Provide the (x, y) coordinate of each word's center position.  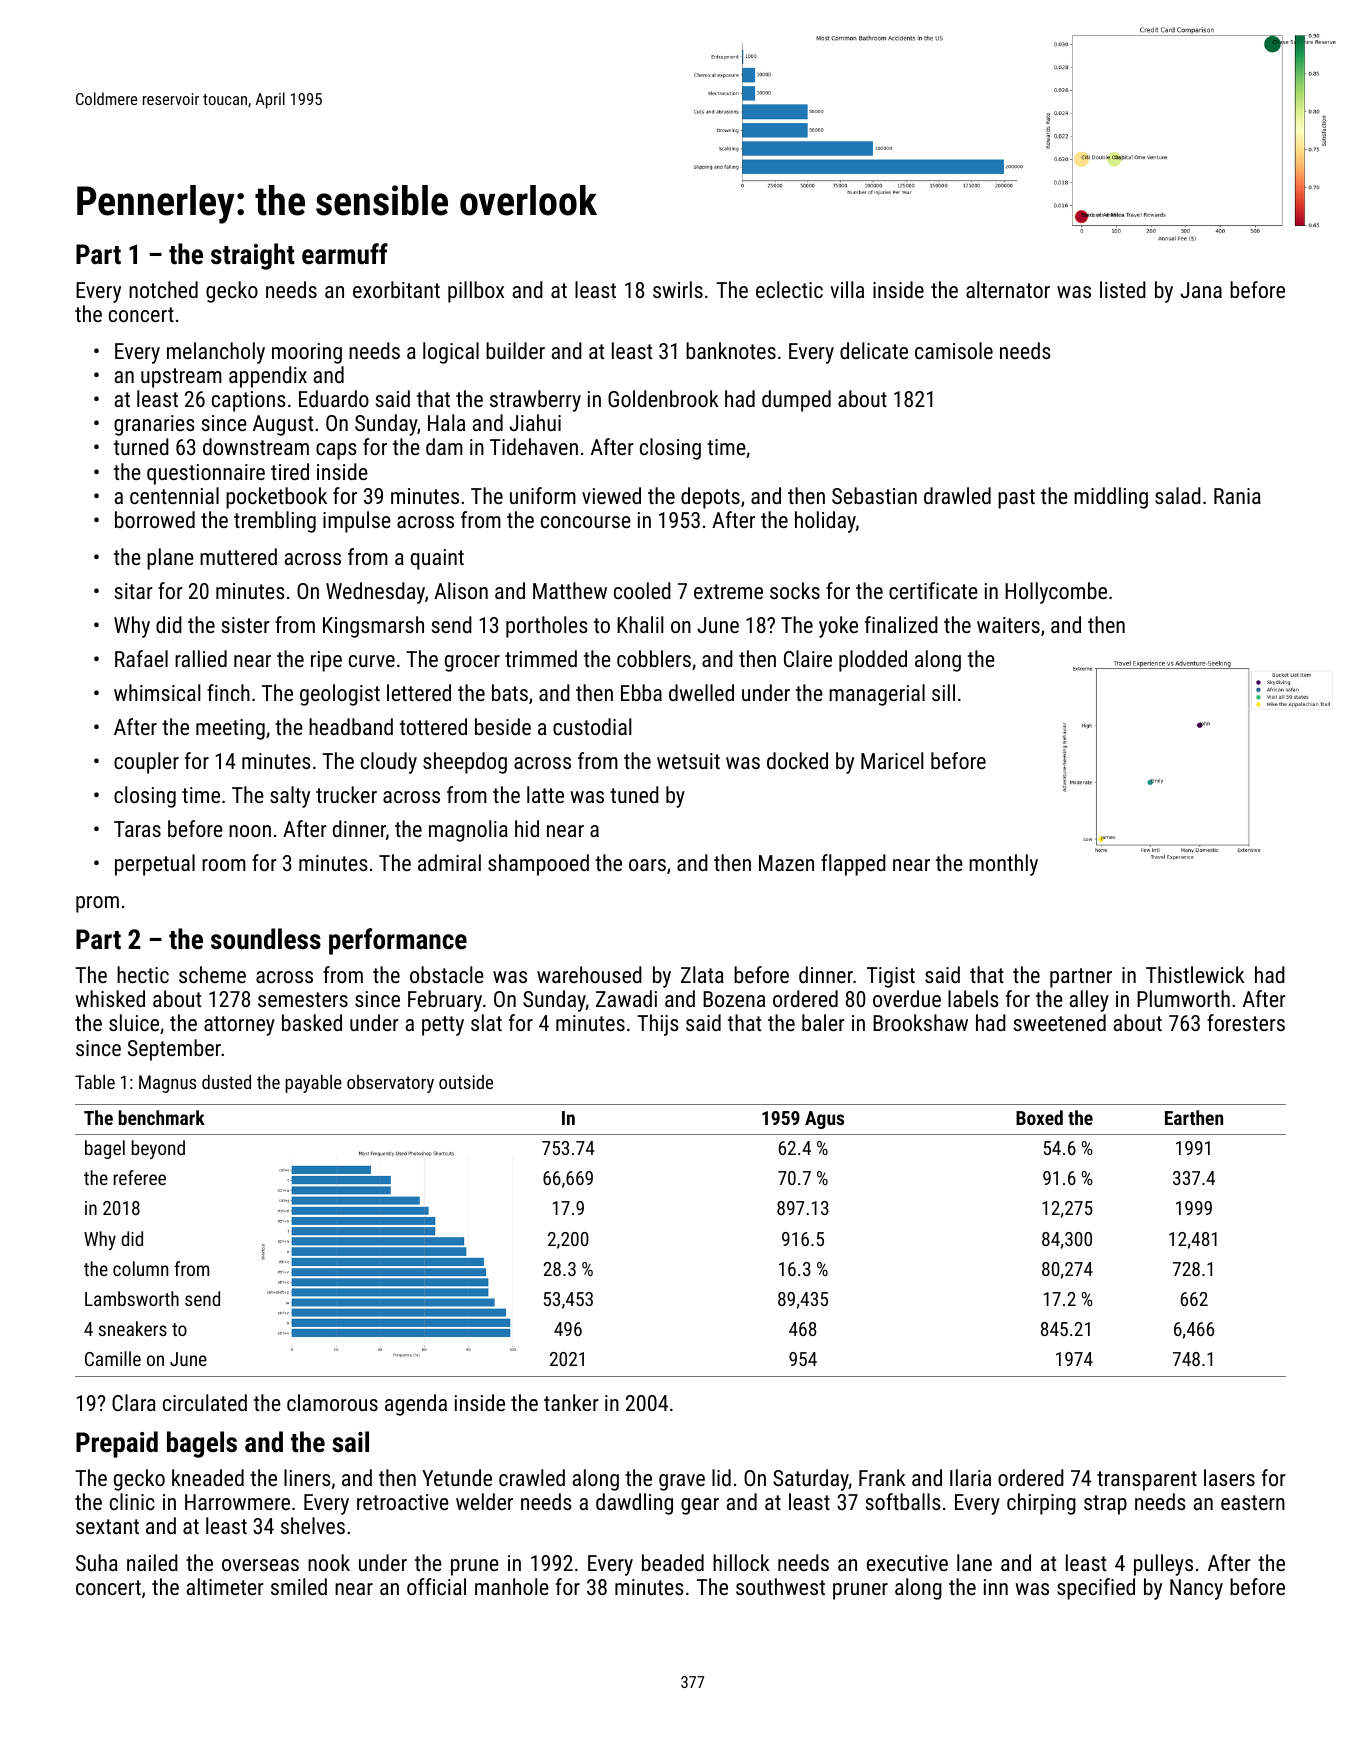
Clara (134, 1402)
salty (290, 797)
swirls (678, 289)
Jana (1201, 290)
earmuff (345, 254)
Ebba (641, 692)
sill (943, 692)
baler (823, 1022)
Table (95, 1082)
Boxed (1039, 1117)
